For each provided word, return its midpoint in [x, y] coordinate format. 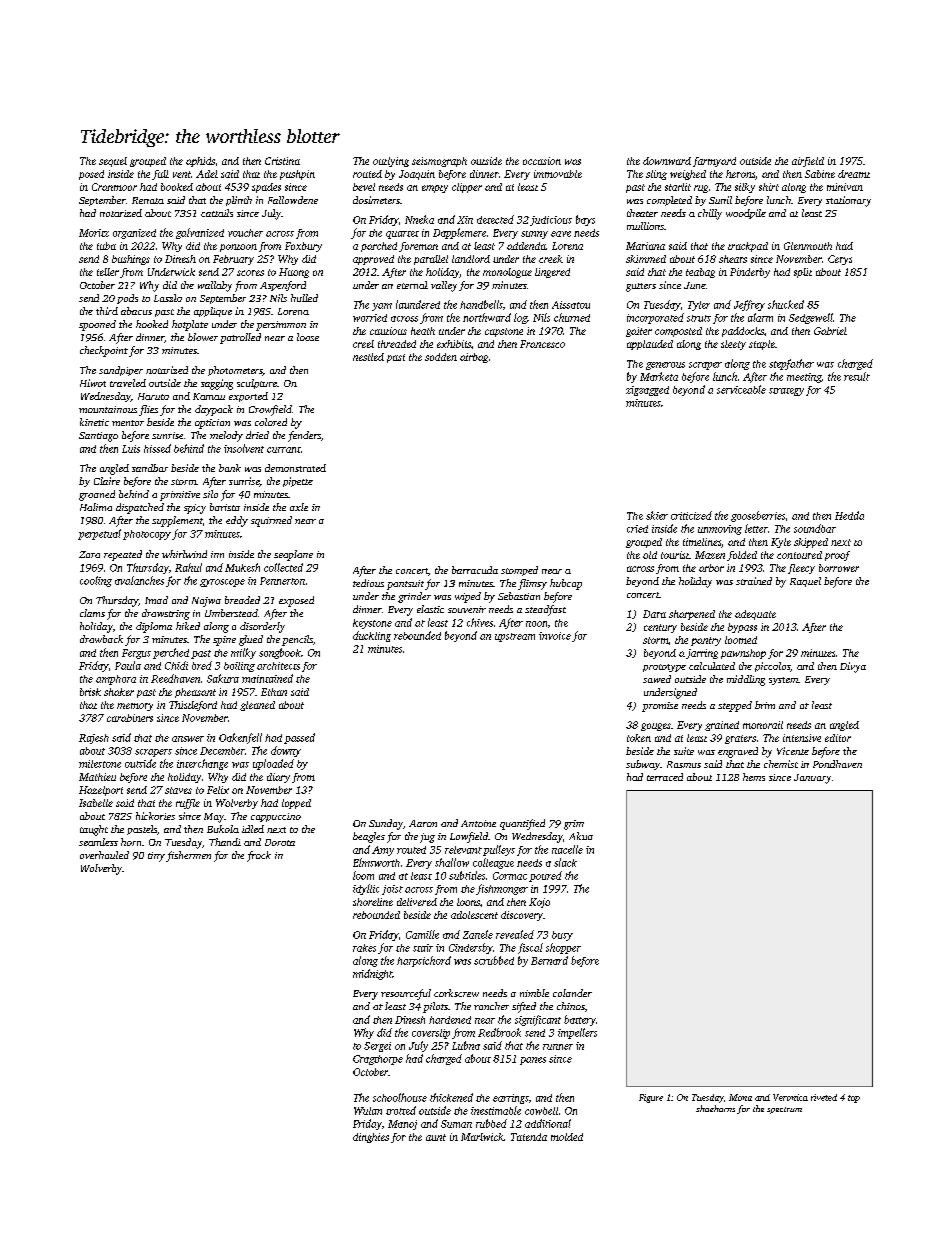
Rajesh [94, 739]
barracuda [475, 570]
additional [548, 1123]
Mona [740, 1097]
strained [754, 581]
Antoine [478, 823]
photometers [235, 371]
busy [562, 936]
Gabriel [830, 331]
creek [551, 259]
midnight [372, 974]
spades [266, 188]
